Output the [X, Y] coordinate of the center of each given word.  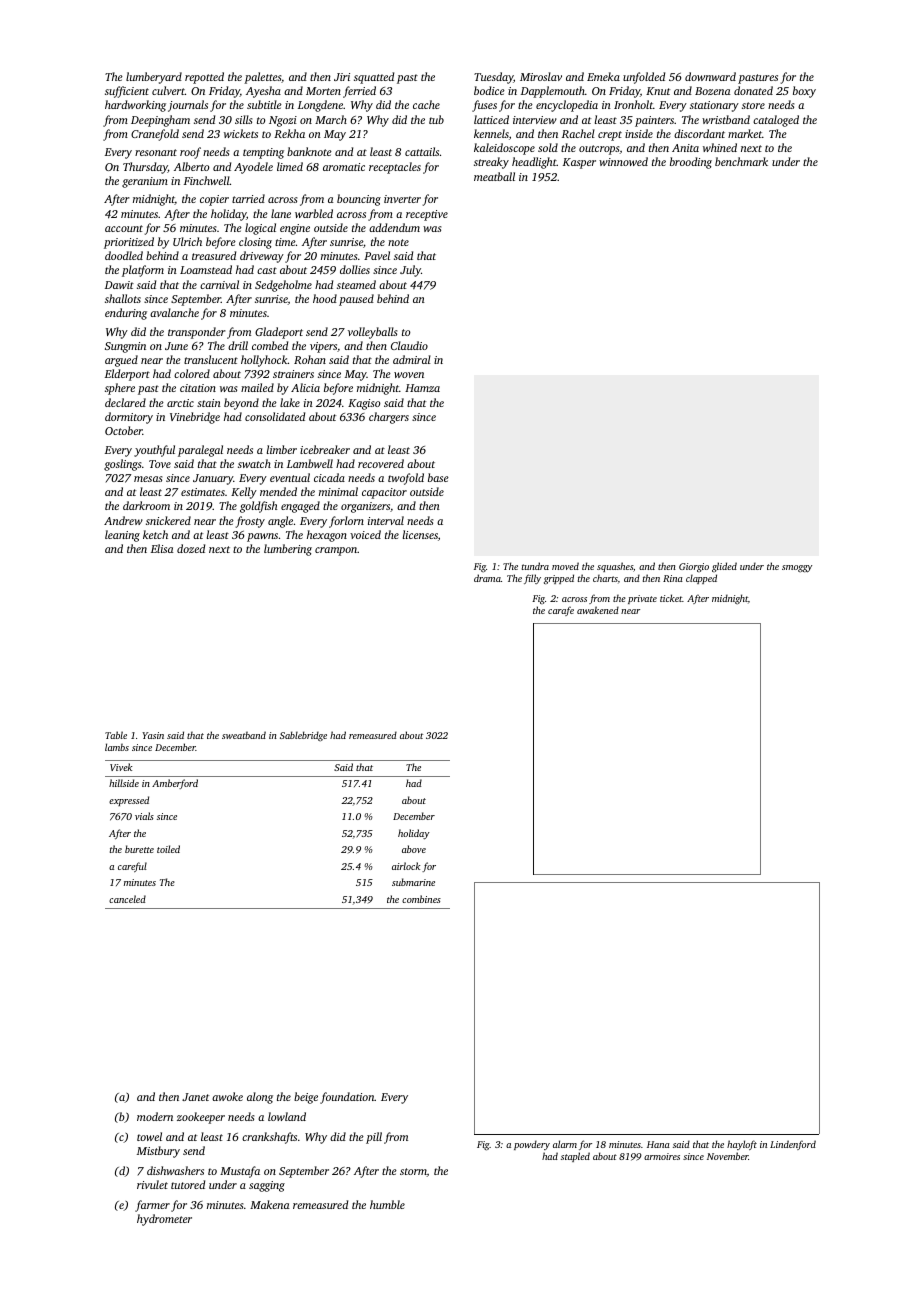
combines [421, 899]
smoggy [797, 569]
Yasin [153, 735]
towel [149, 1136]
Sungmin [125, 347]
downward [710, 76]
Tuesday [494, 78]
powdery [532, 1145]
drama [487, 578]
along [260, 1098]
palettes [262, 78]
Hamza [422, 388]
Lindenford [793, 1145]
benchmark [741, 161]
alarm [565, 1144]
